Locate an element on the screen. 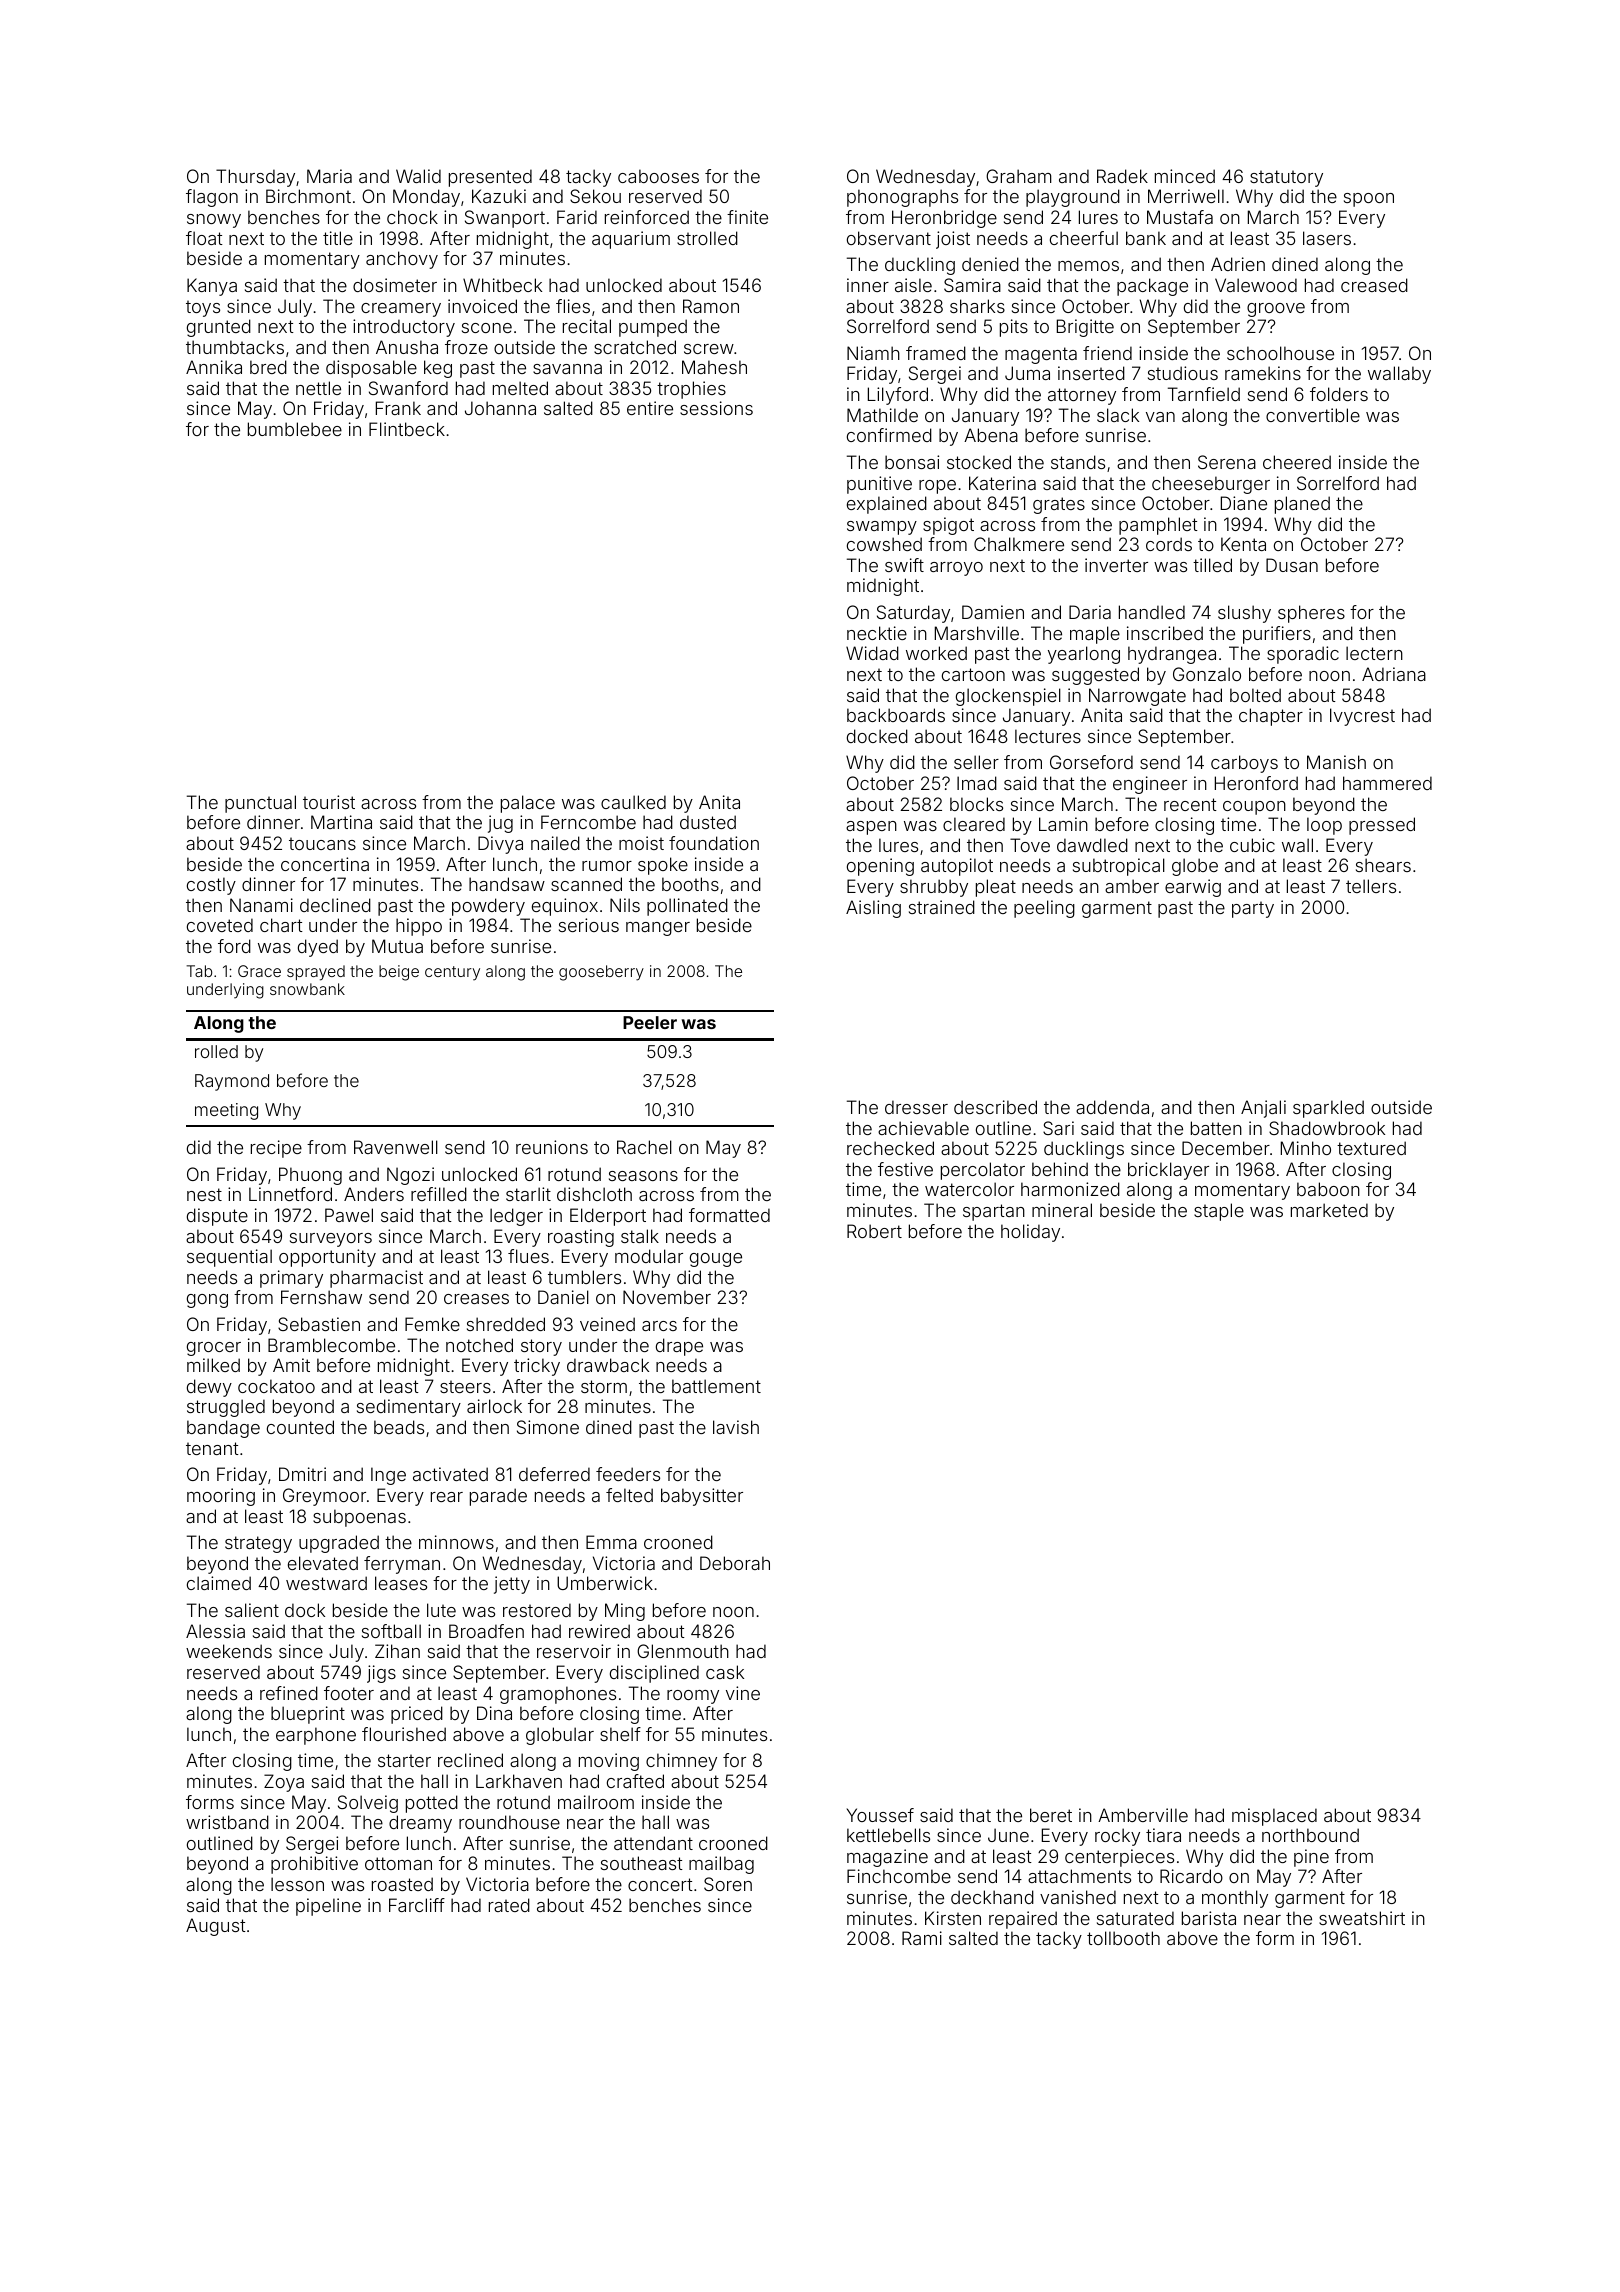 The height and width of the screenshot is (2292, 1620). carboys is located at coordinates (1244, 764).
